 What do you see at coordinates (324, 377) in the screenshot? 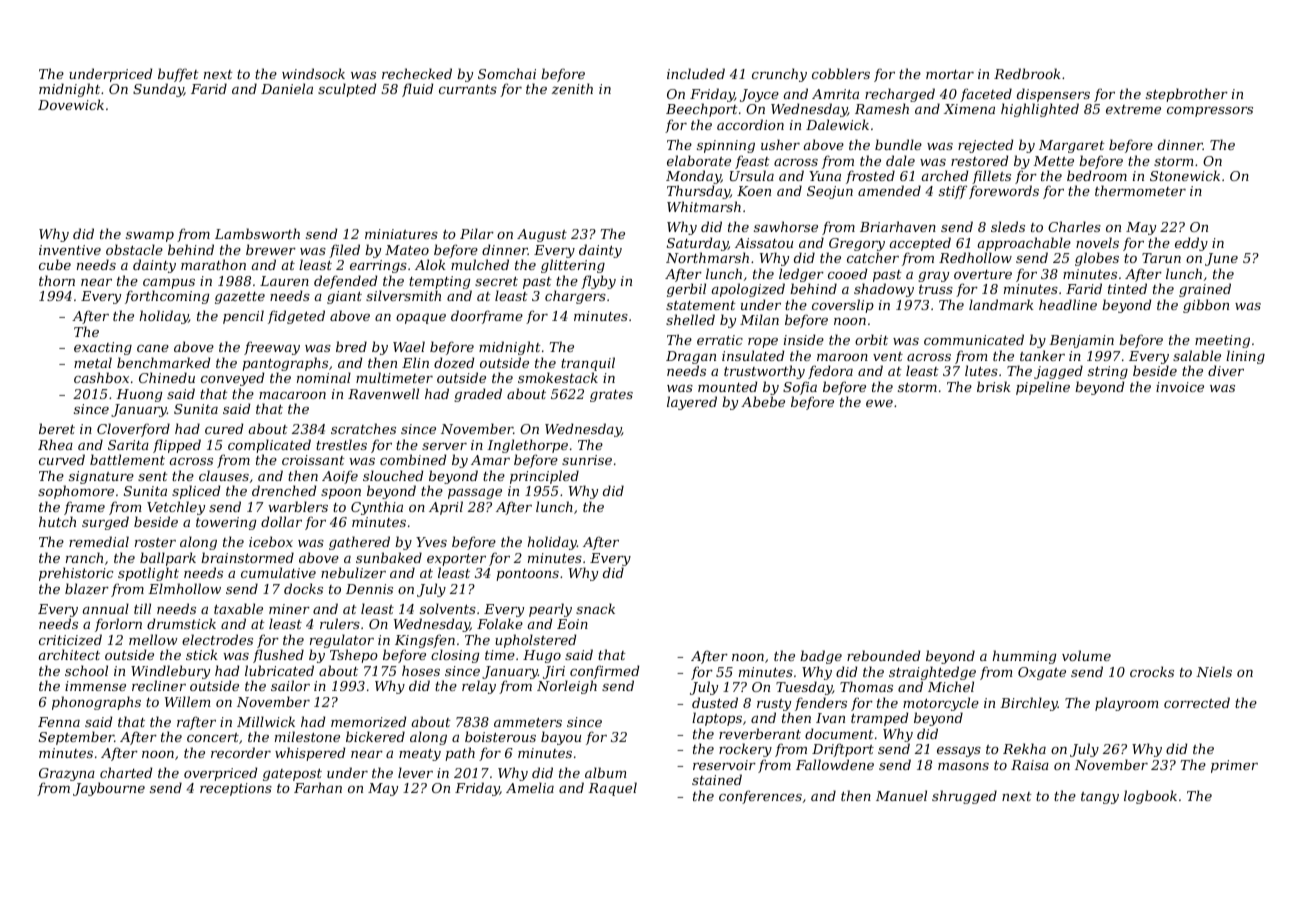
I see `nominal` at bounding box center [324, 377].
